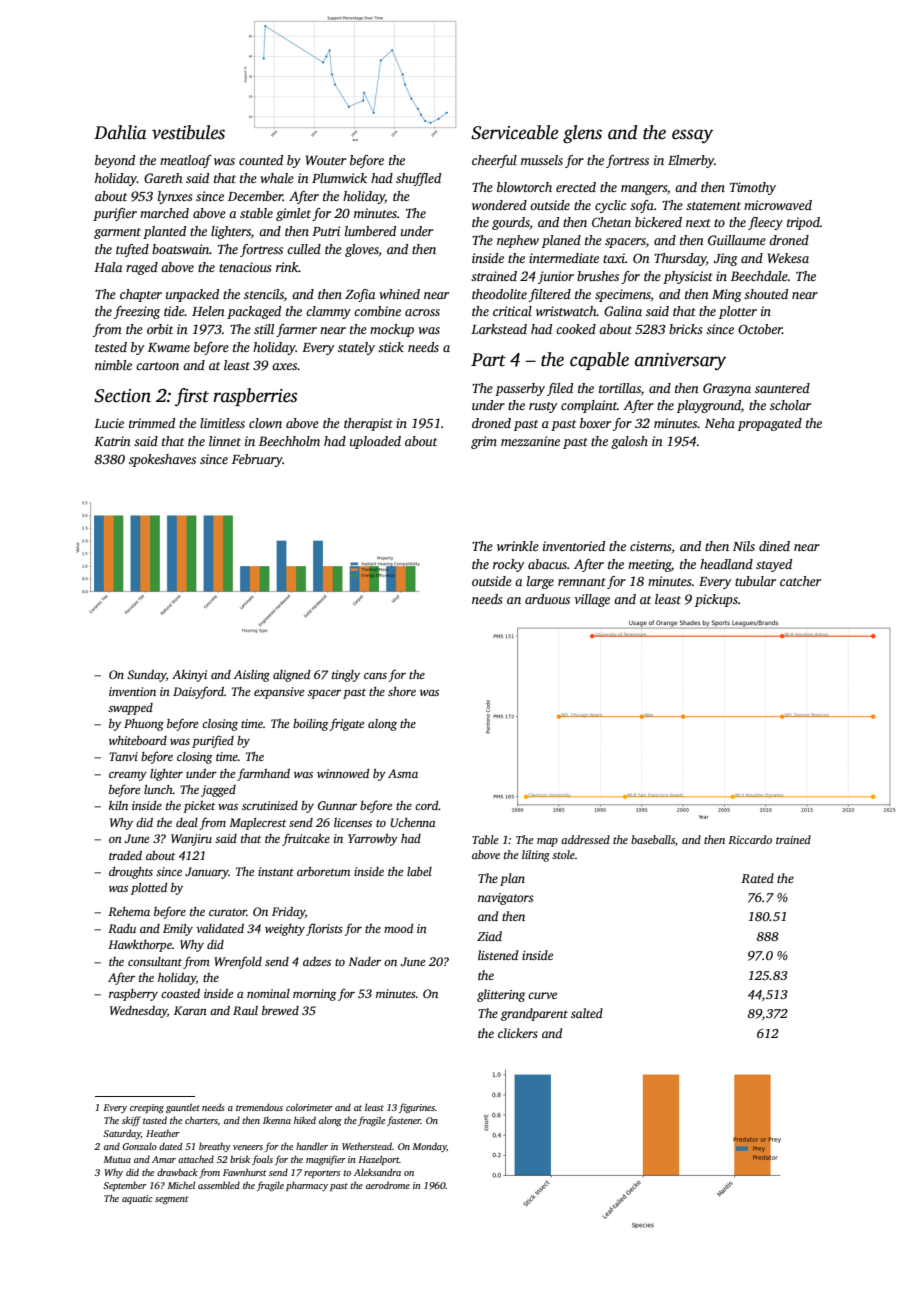  I want to click on Rehema, so click(129, 911).
